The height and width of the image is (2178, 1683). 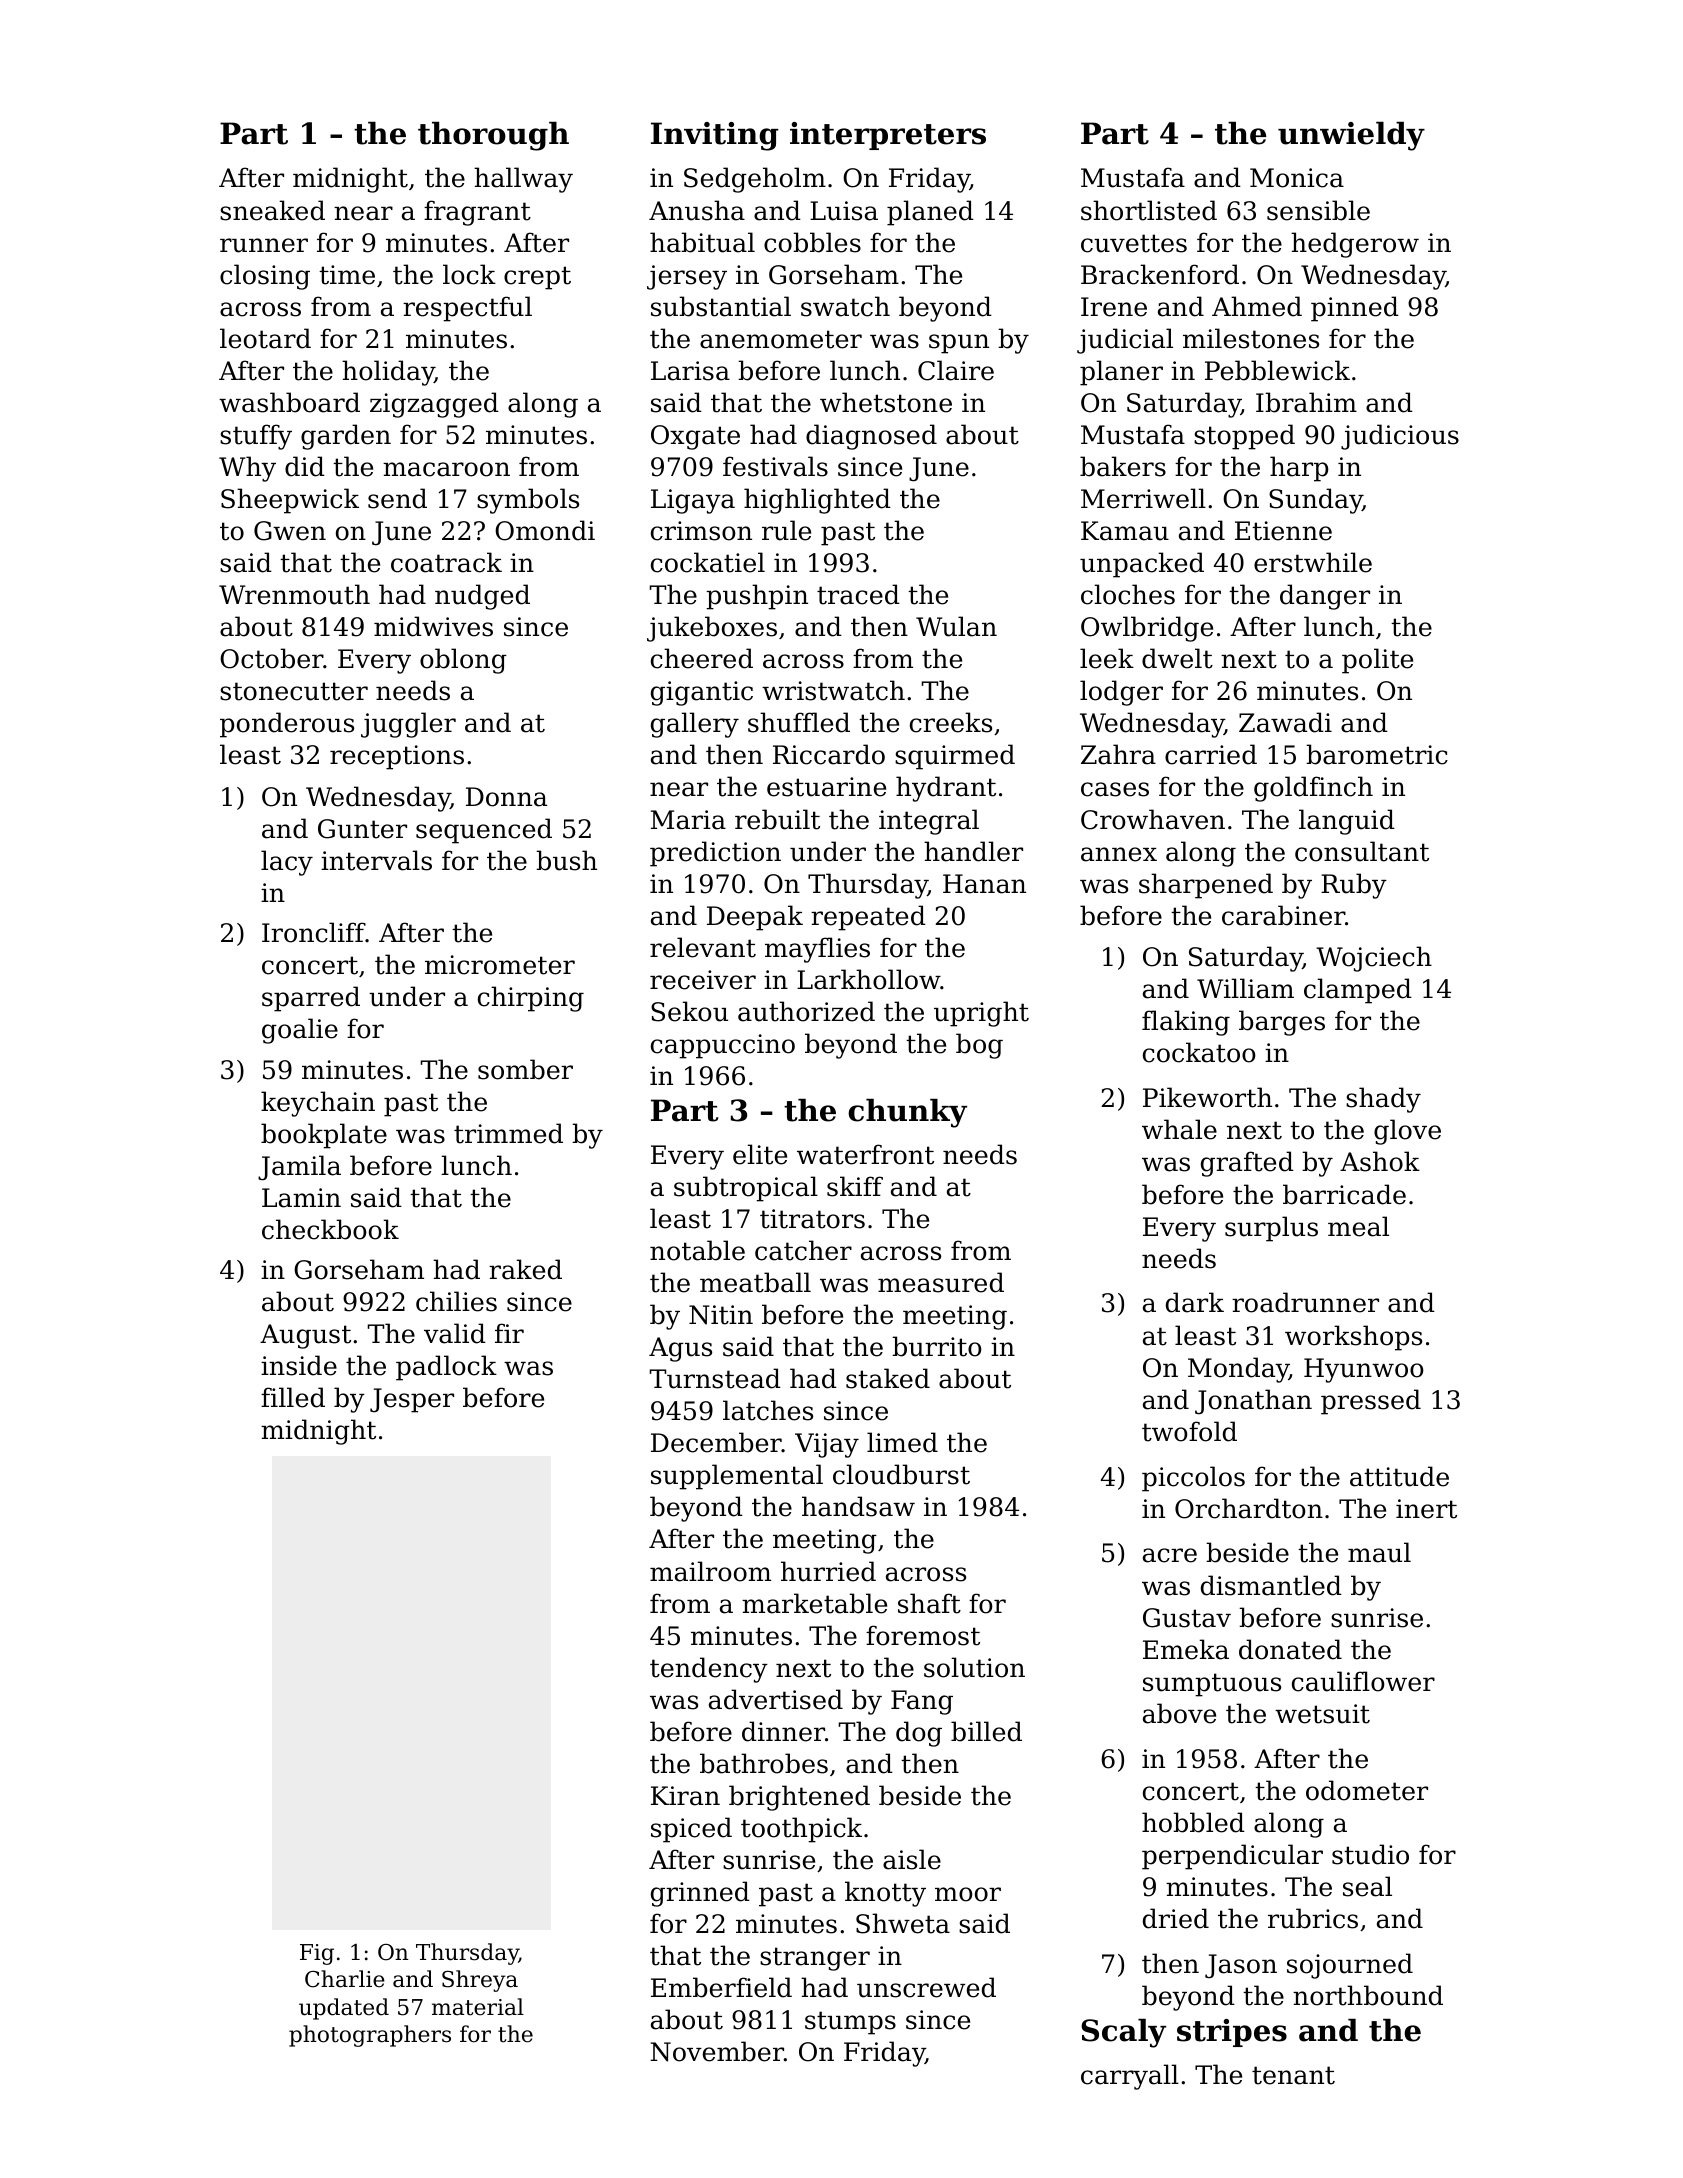 What do you see at coordinates (755, 180) in the image?
I see `Sedgeholm` at bounding box center [755, 180].
